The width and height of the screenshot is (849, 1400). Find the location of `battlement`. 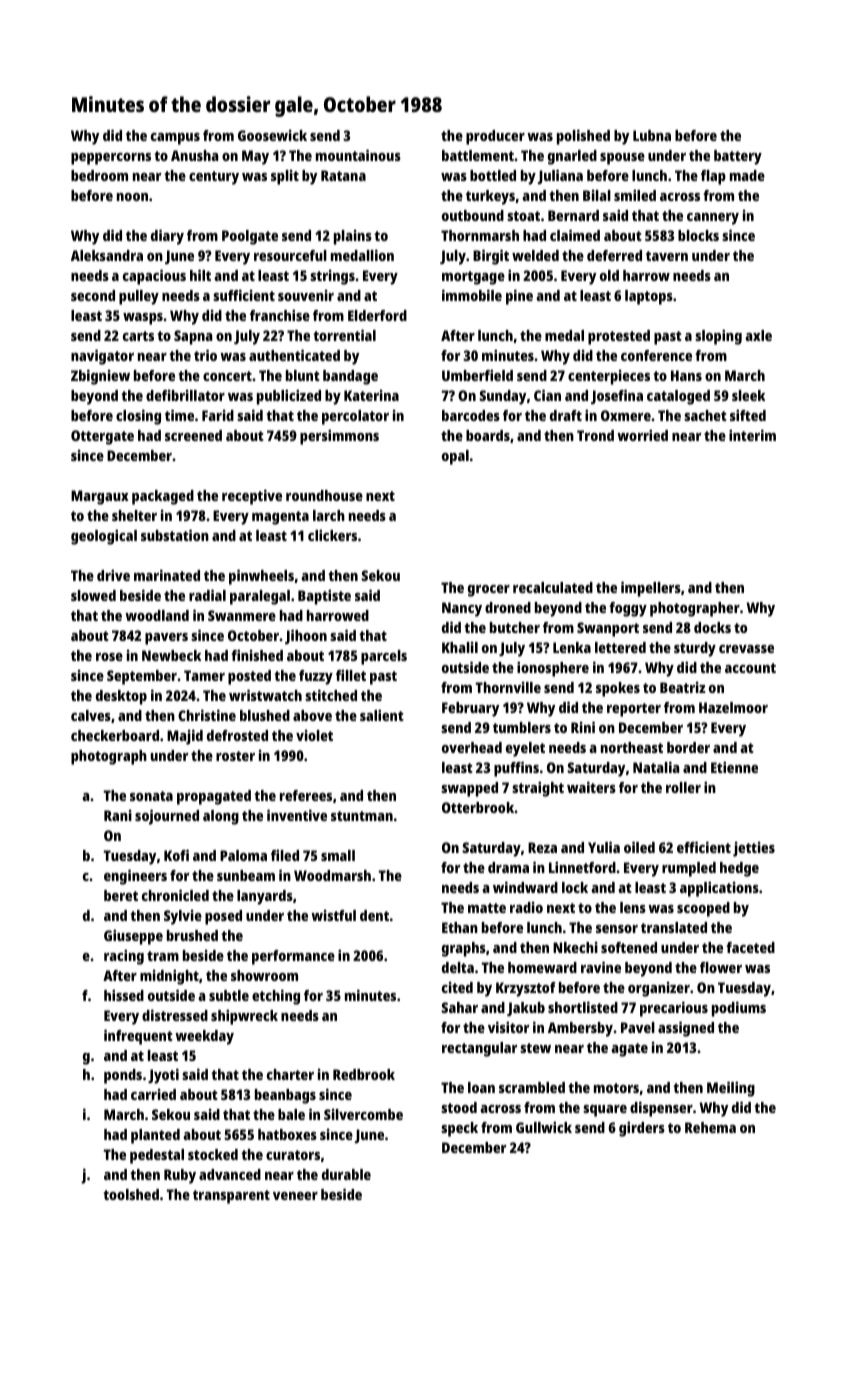

battlement is located at coordinates (478, 155).
